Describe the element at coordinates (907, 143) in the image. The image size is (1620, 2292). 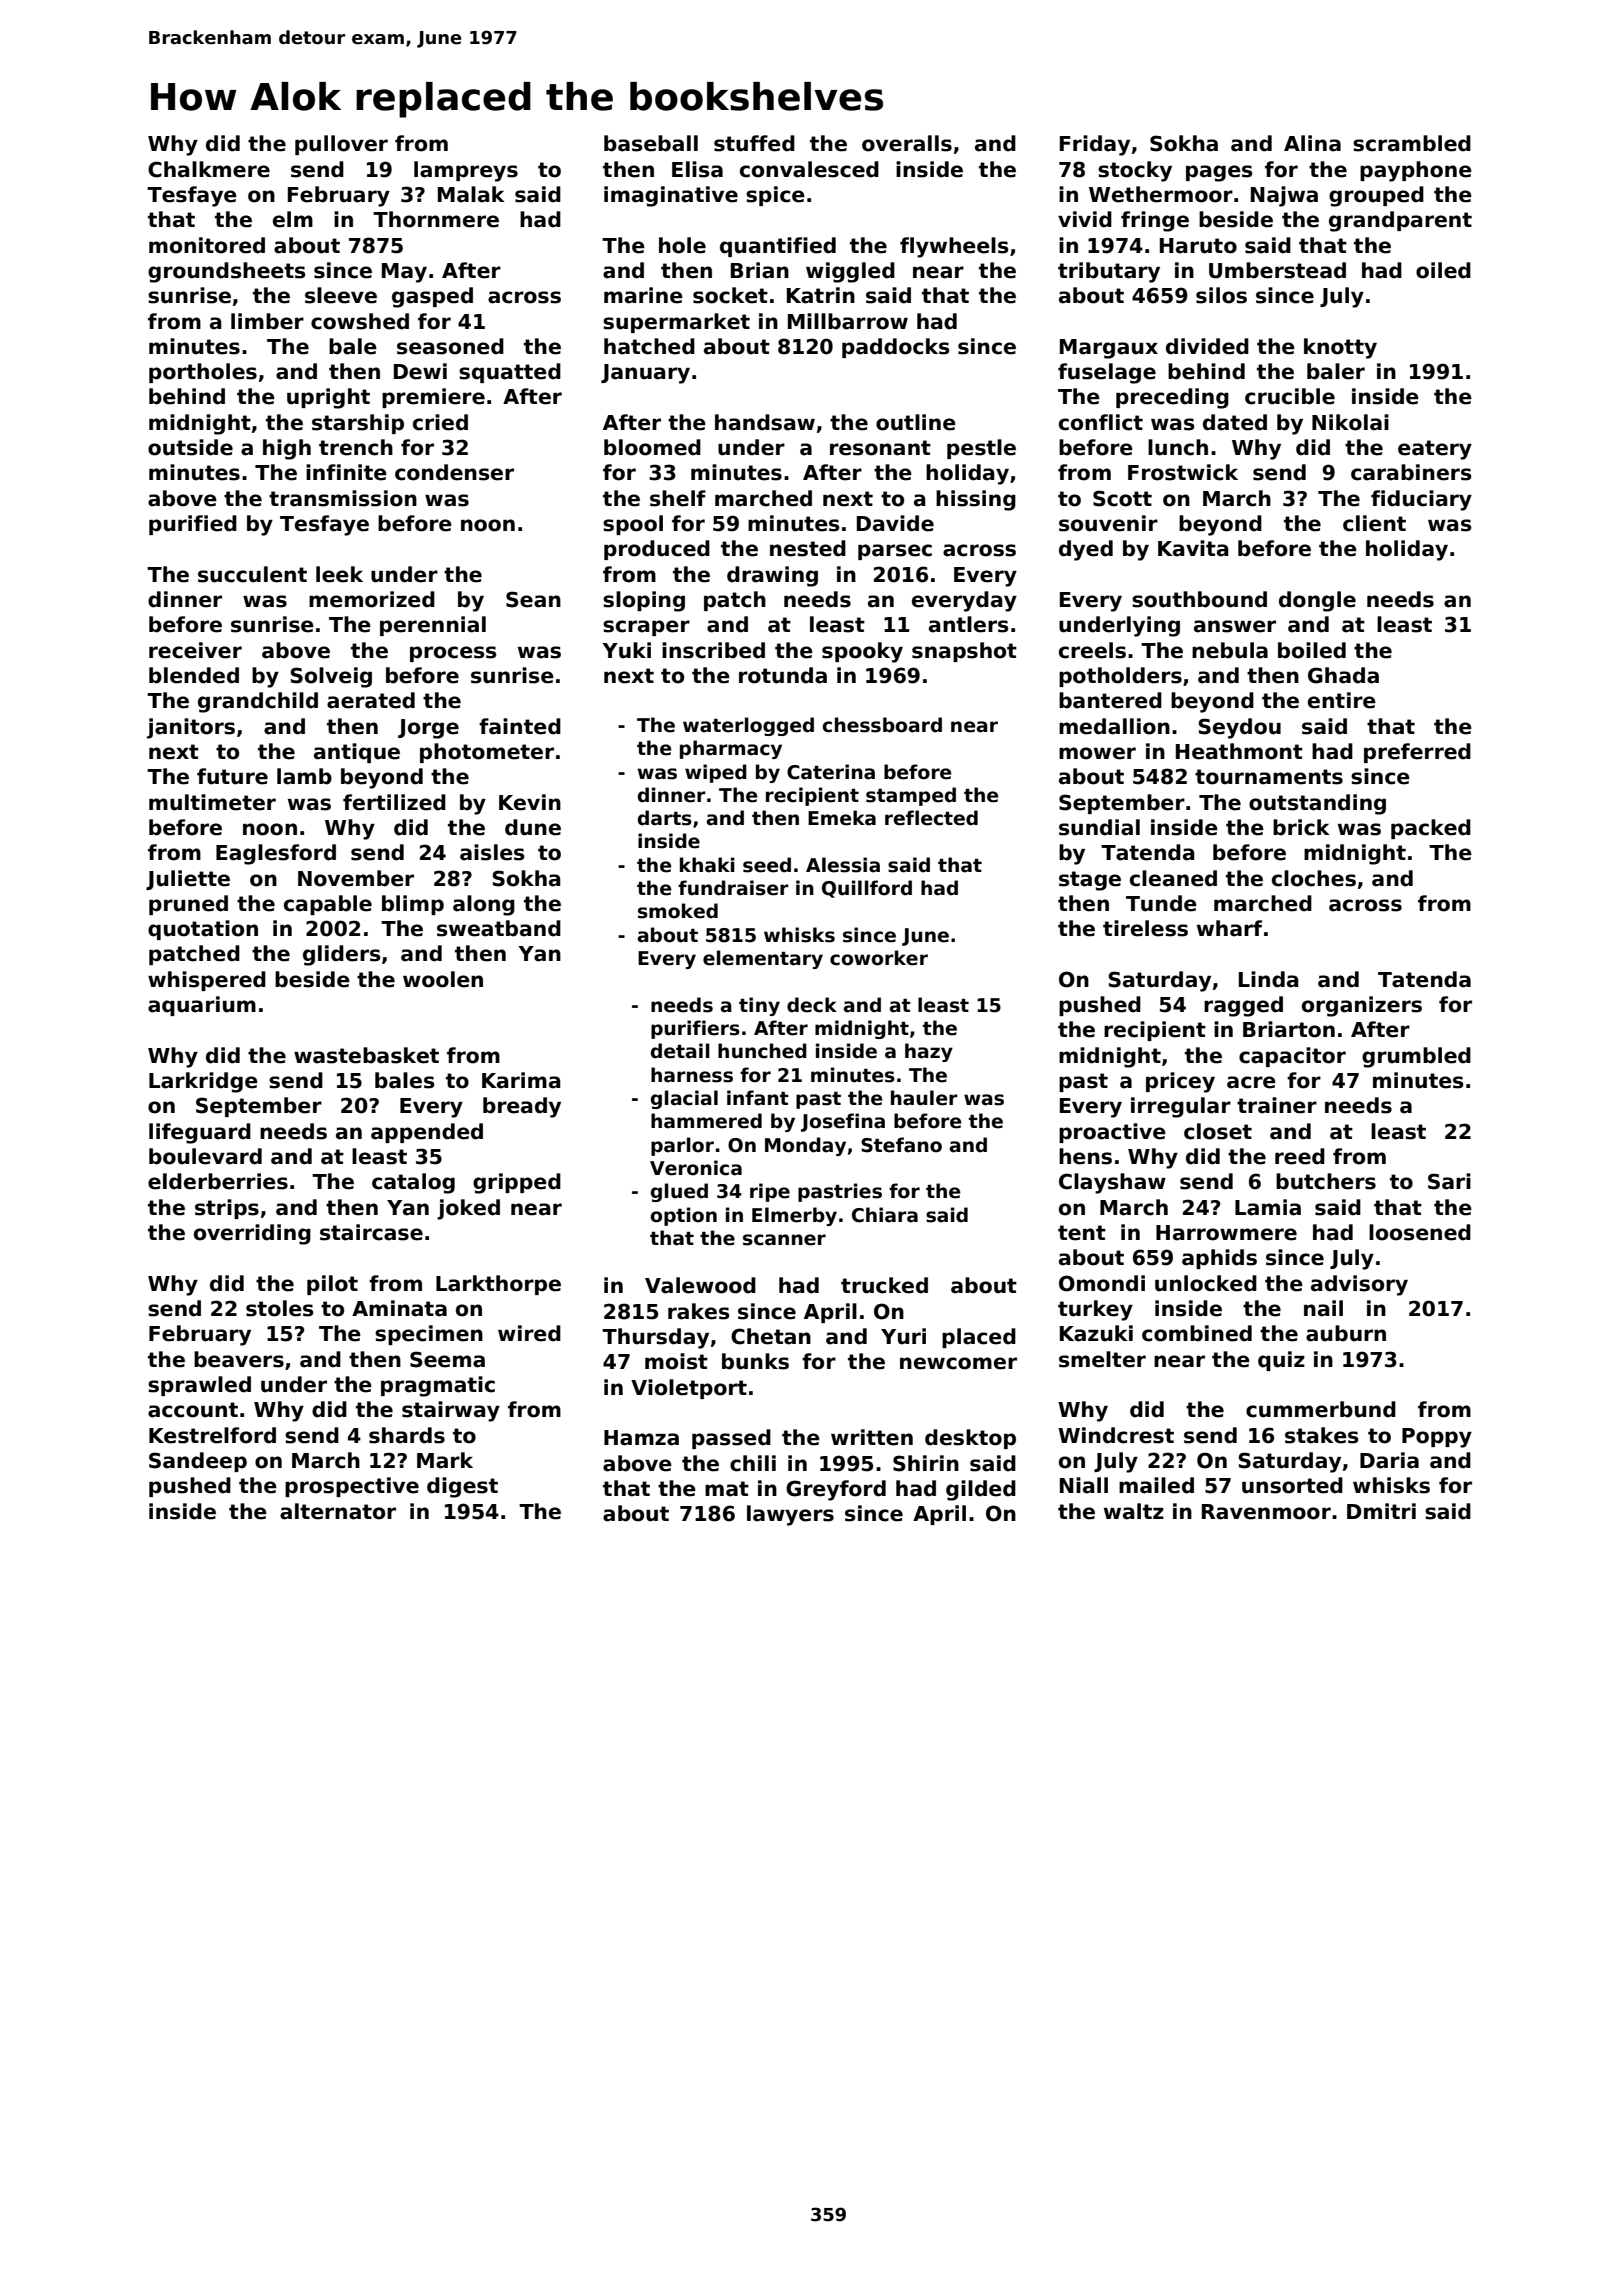
I see `overalls` at that location.
